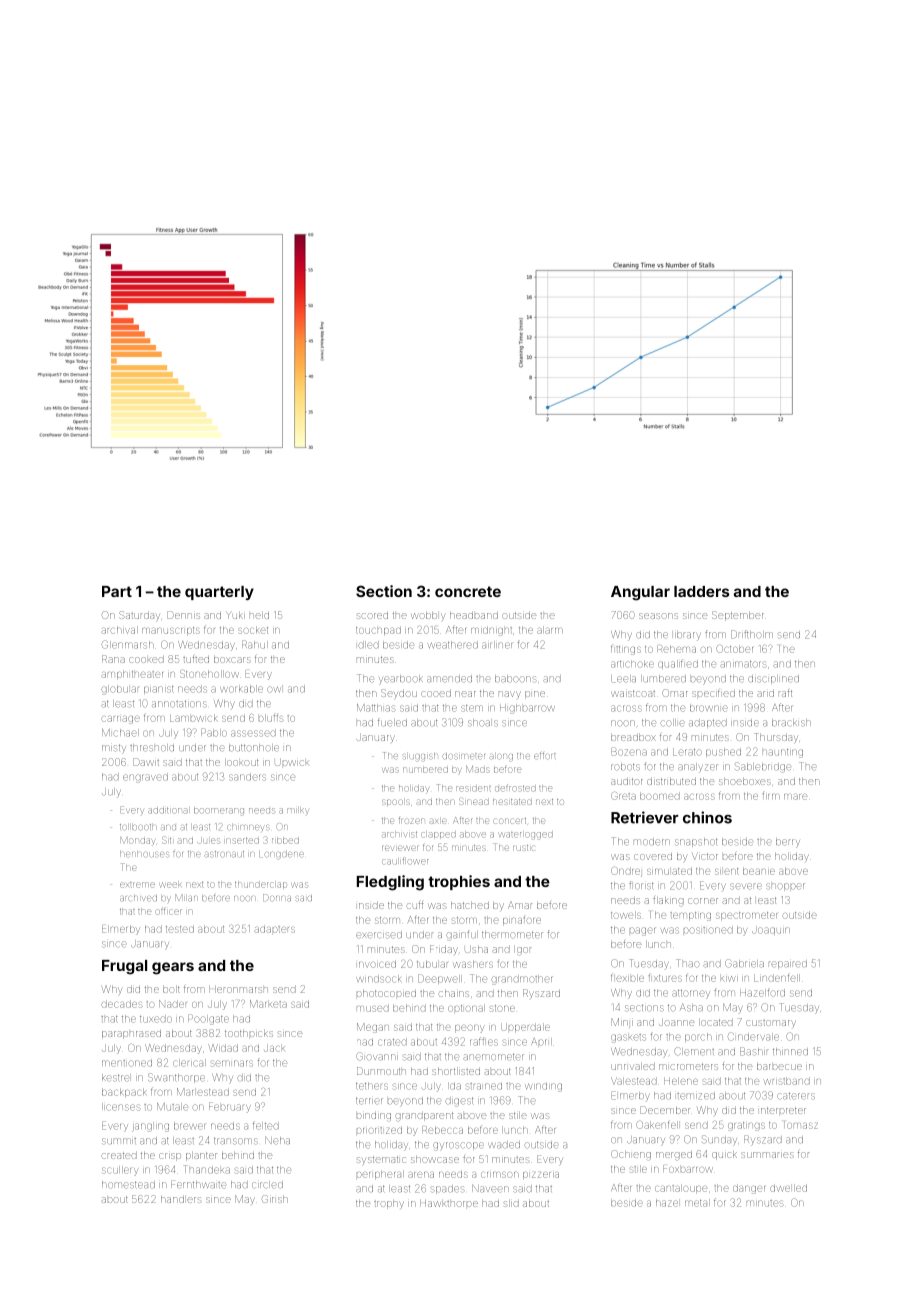 The height and width of the image is (1308, 924). Describe the element at coordinates (219, 593) in the image. I see `quarterly` at that location.
